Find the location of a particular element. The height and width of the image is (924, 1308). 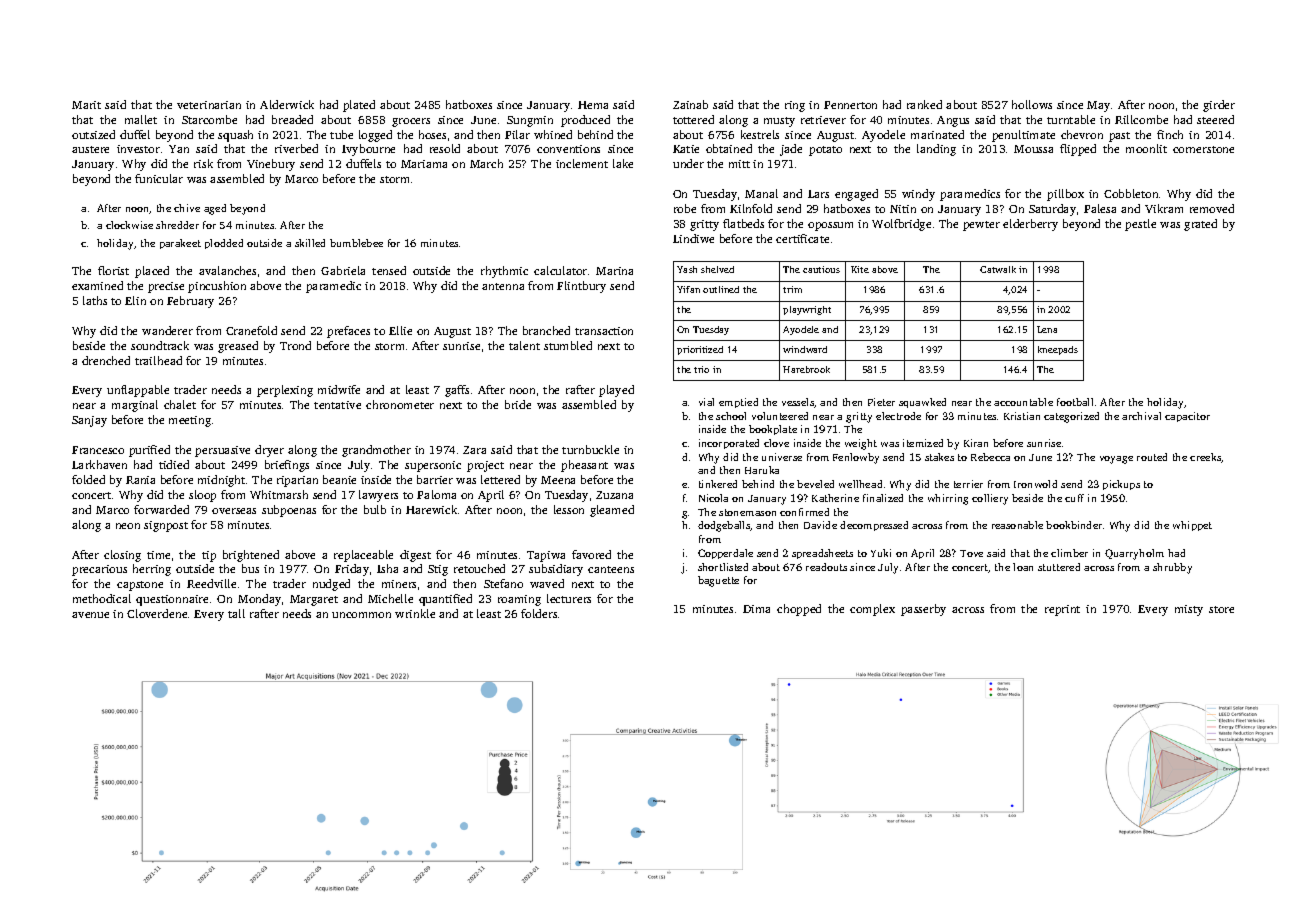

Pennerton is located at coordinates (850, 105).
